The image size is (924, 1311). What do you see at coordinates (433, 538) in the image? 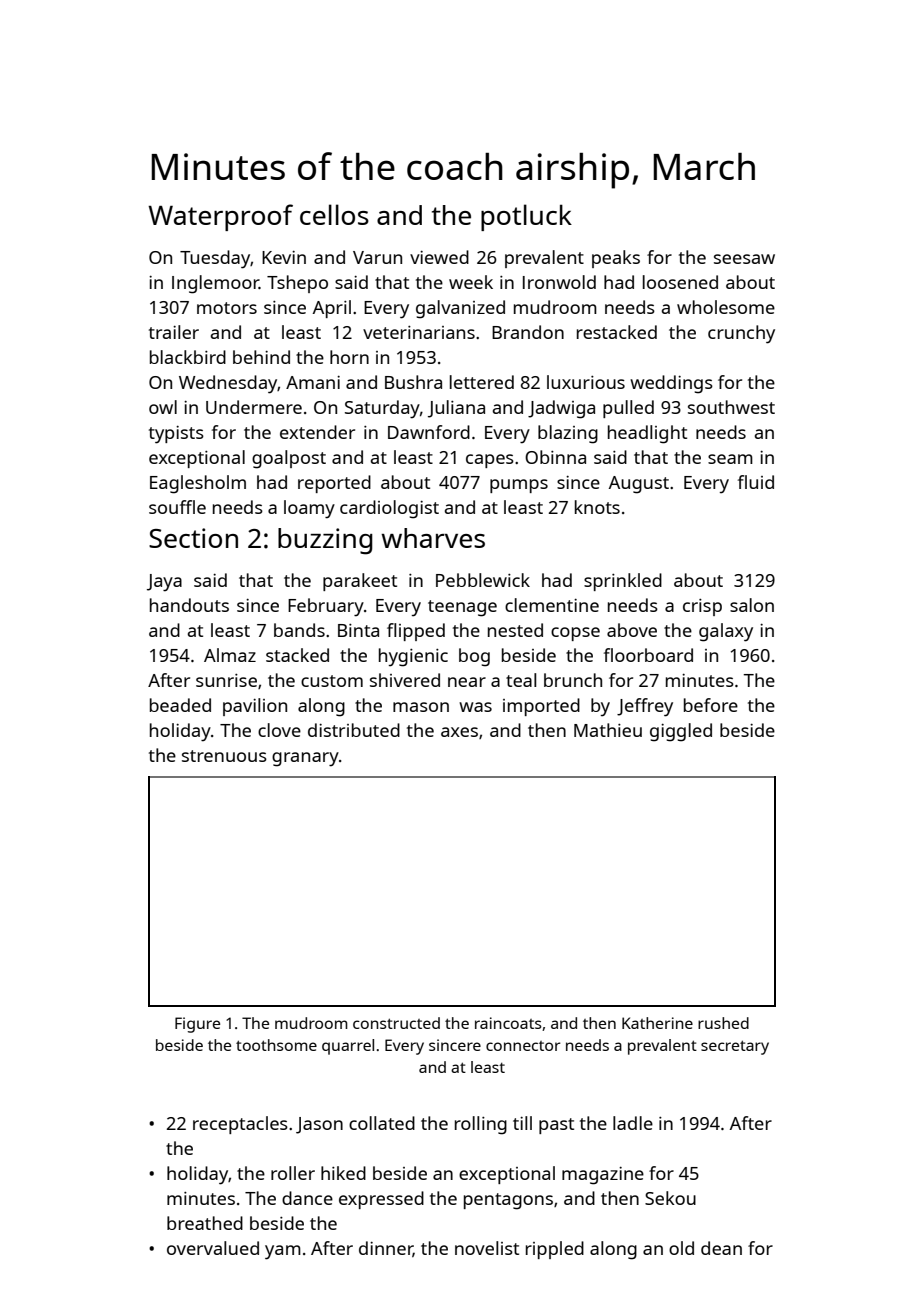
I see `wharves` at bounding box center [433, 538].
